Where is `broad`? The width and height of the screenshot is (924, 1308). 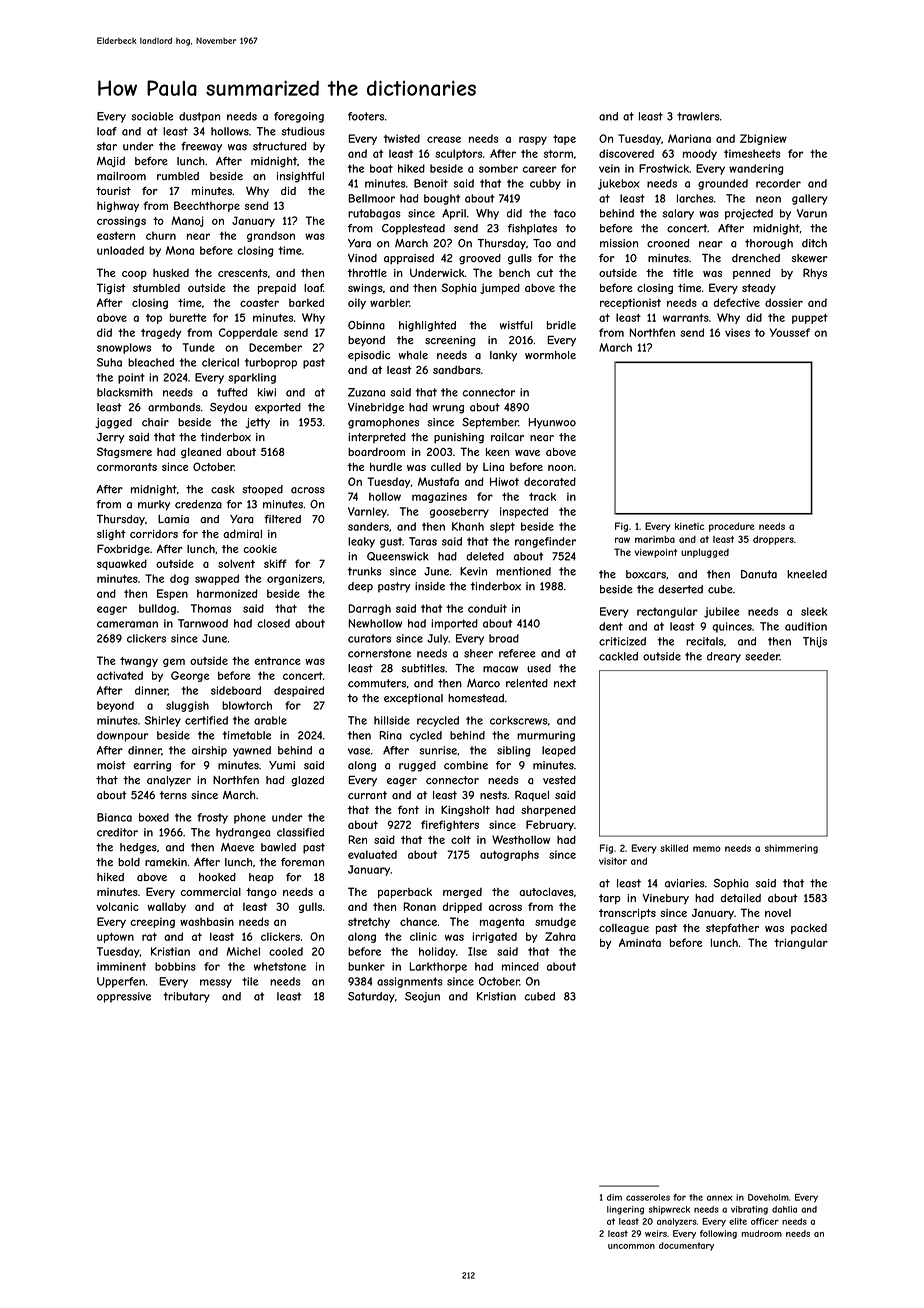 broad is located at coordinates (504, 638).
